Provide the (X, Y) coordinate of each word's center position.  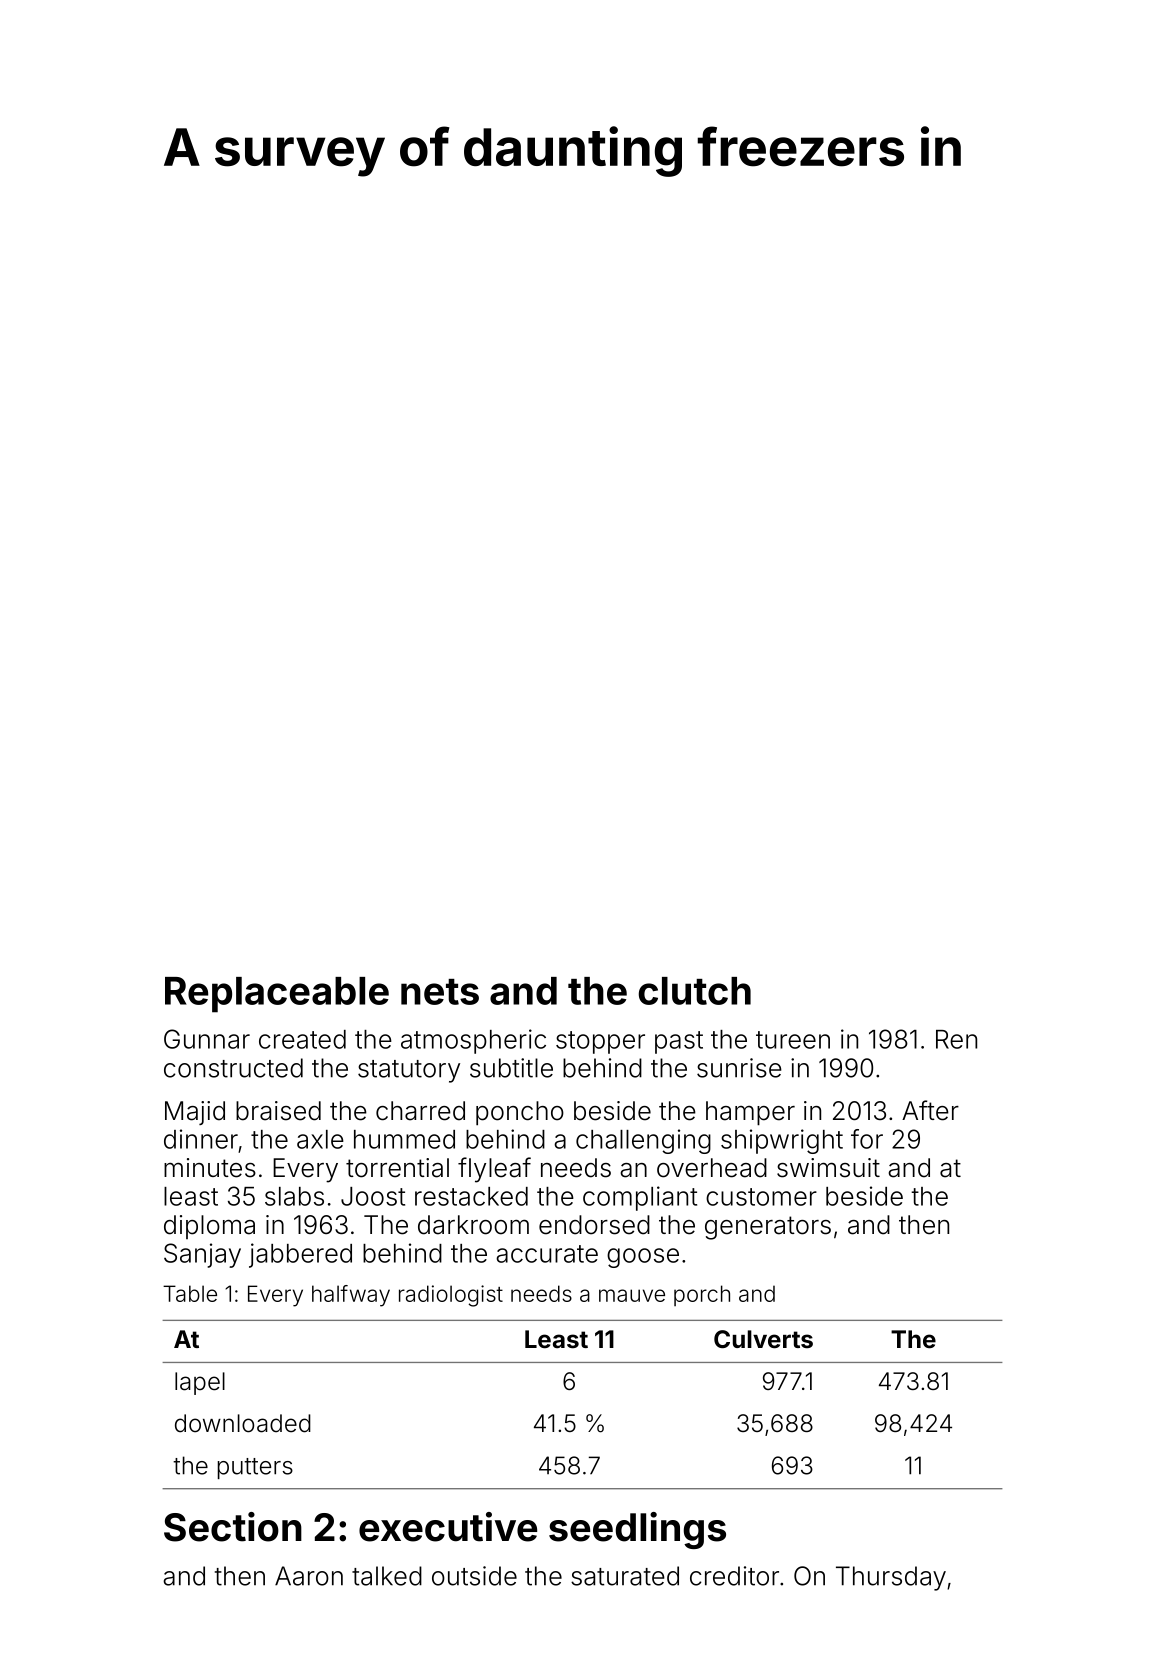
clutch (695, 991)
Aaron (309, 1576)
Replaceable (277, 995)
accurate (547, 1254)
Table (190, 1293)
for (867, 1139)
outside (474, 1576)
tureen (793, 1040)
